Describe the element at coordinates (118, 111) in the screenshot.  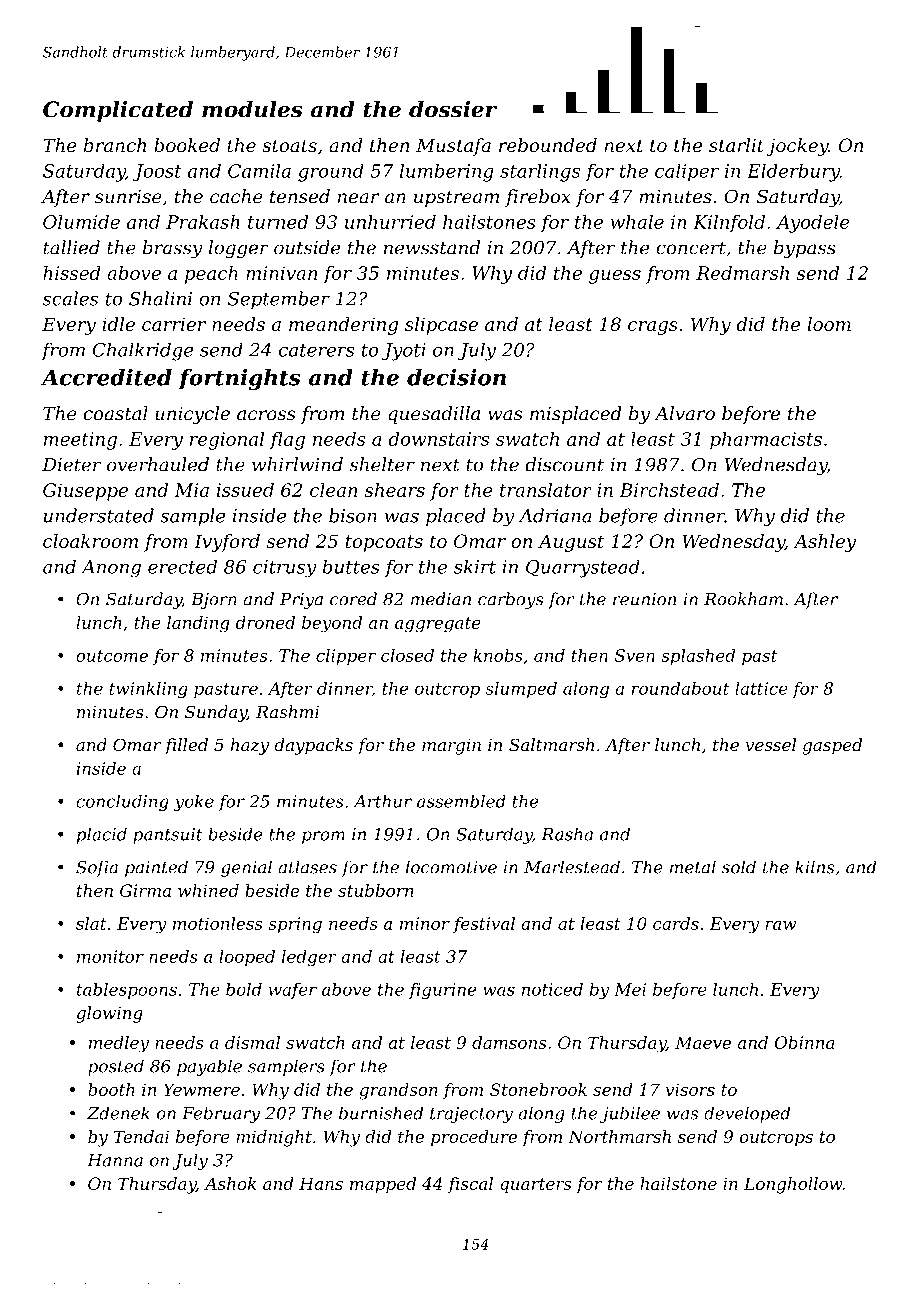
I see `Complicated` at that location.
